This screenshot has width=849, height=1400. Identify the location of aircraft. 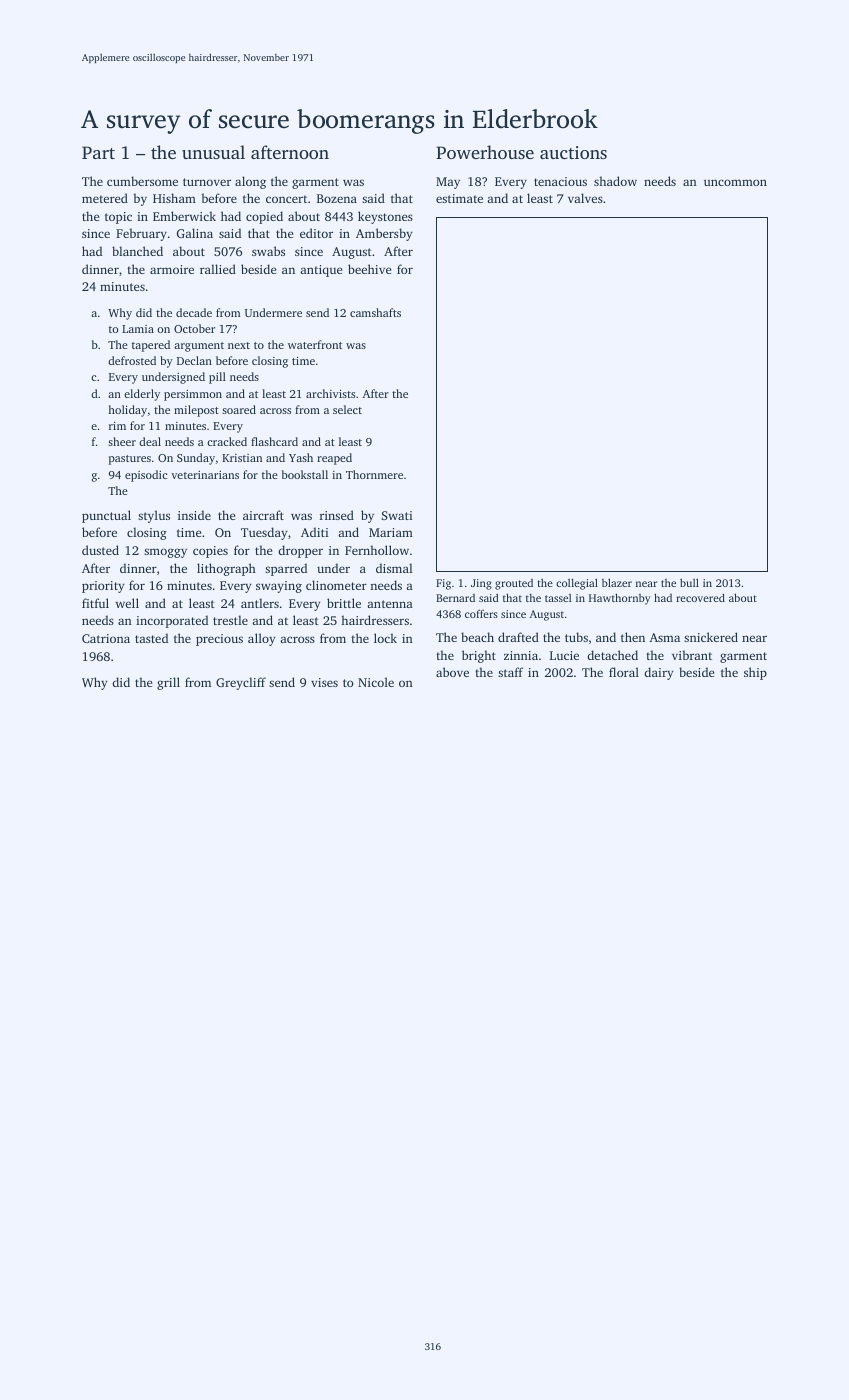
(263, 515).
